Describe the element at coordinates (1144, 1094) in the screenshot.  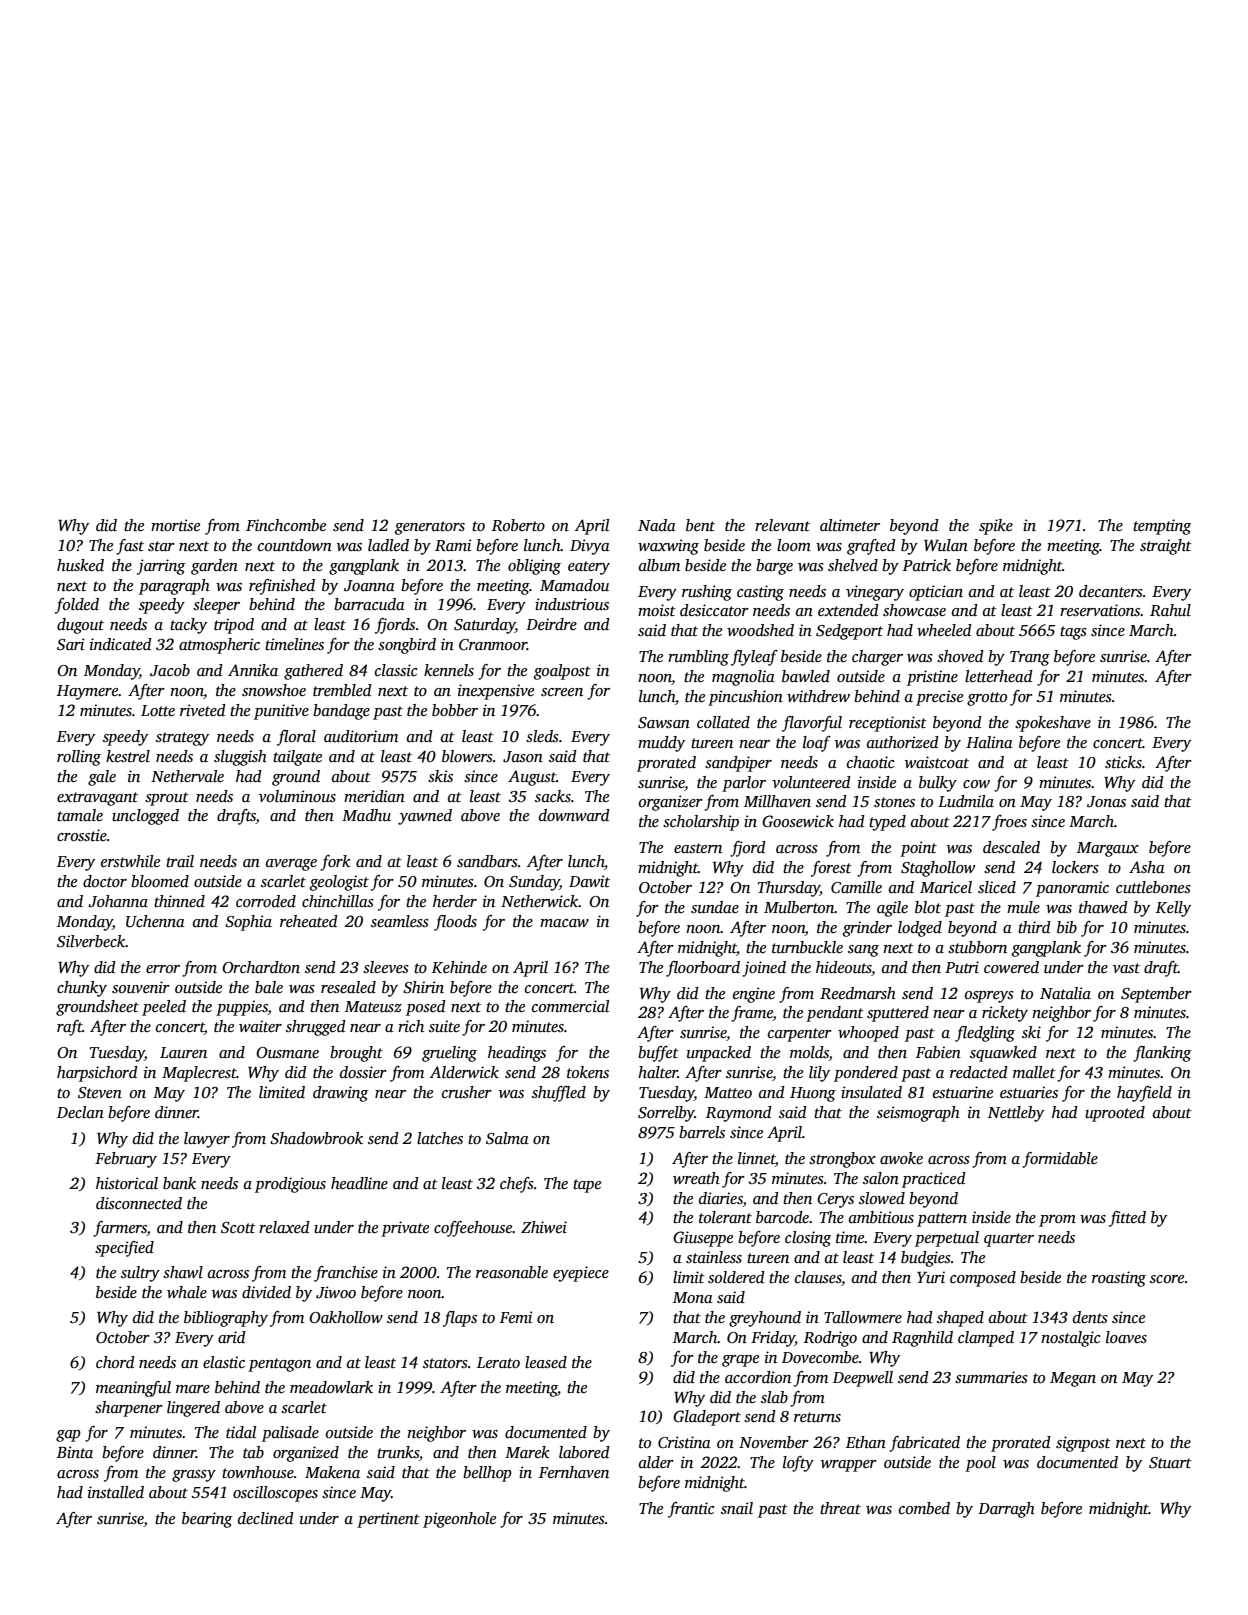
I see `hayfield` at that location.
